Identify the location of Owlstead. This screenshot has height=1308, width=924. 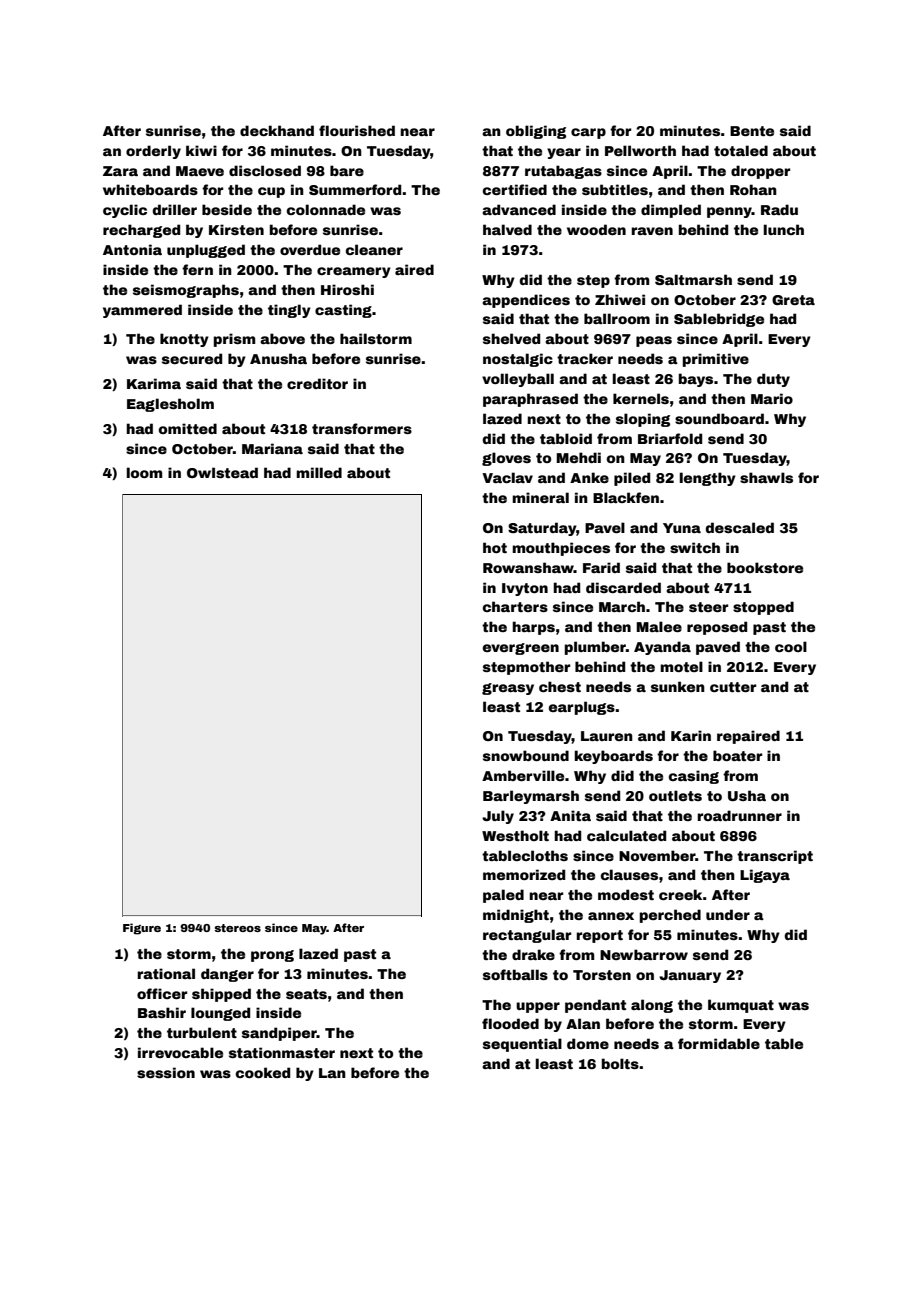
(222, 472).
